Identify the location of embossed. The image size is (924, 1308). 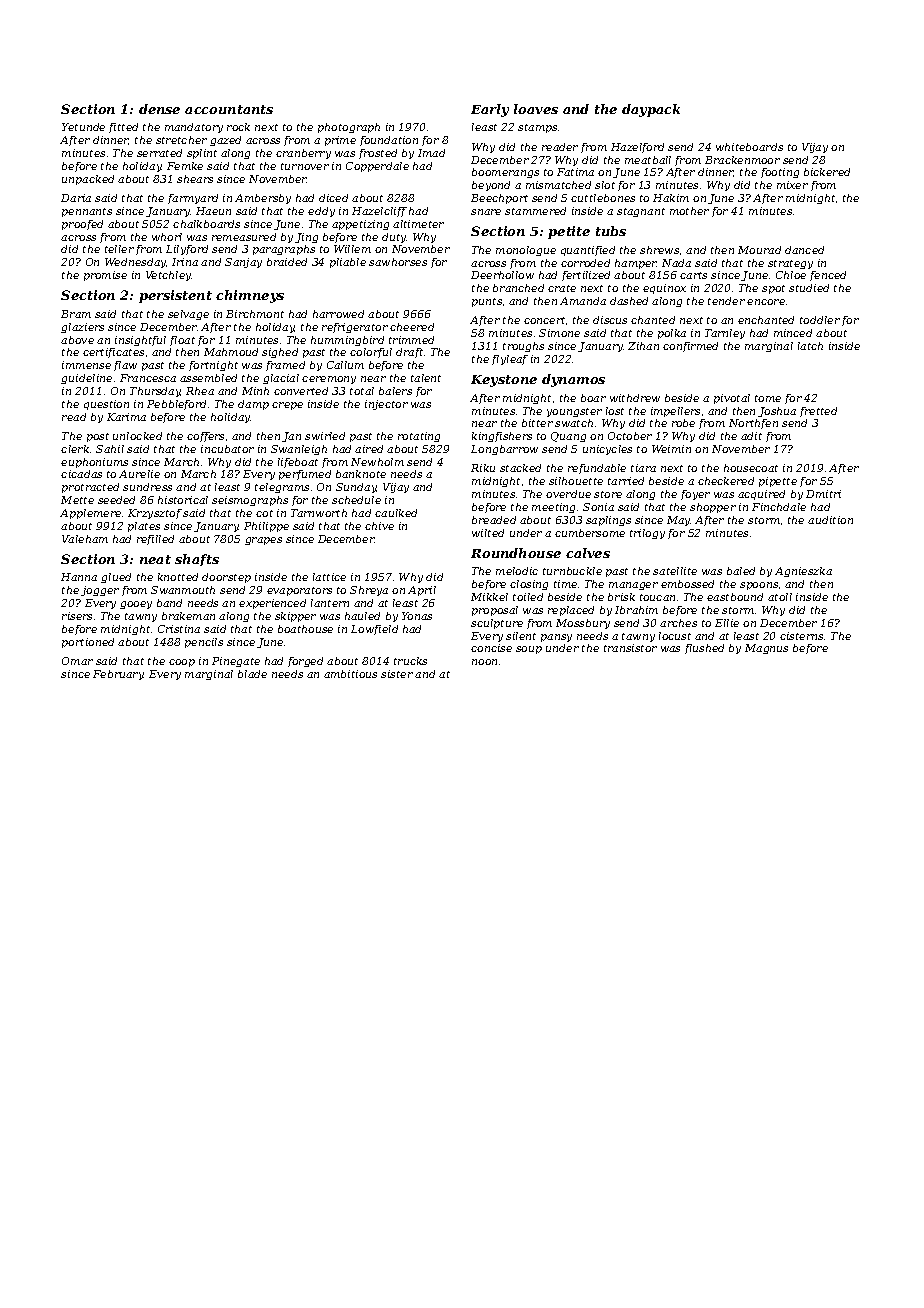
(687, 584).
